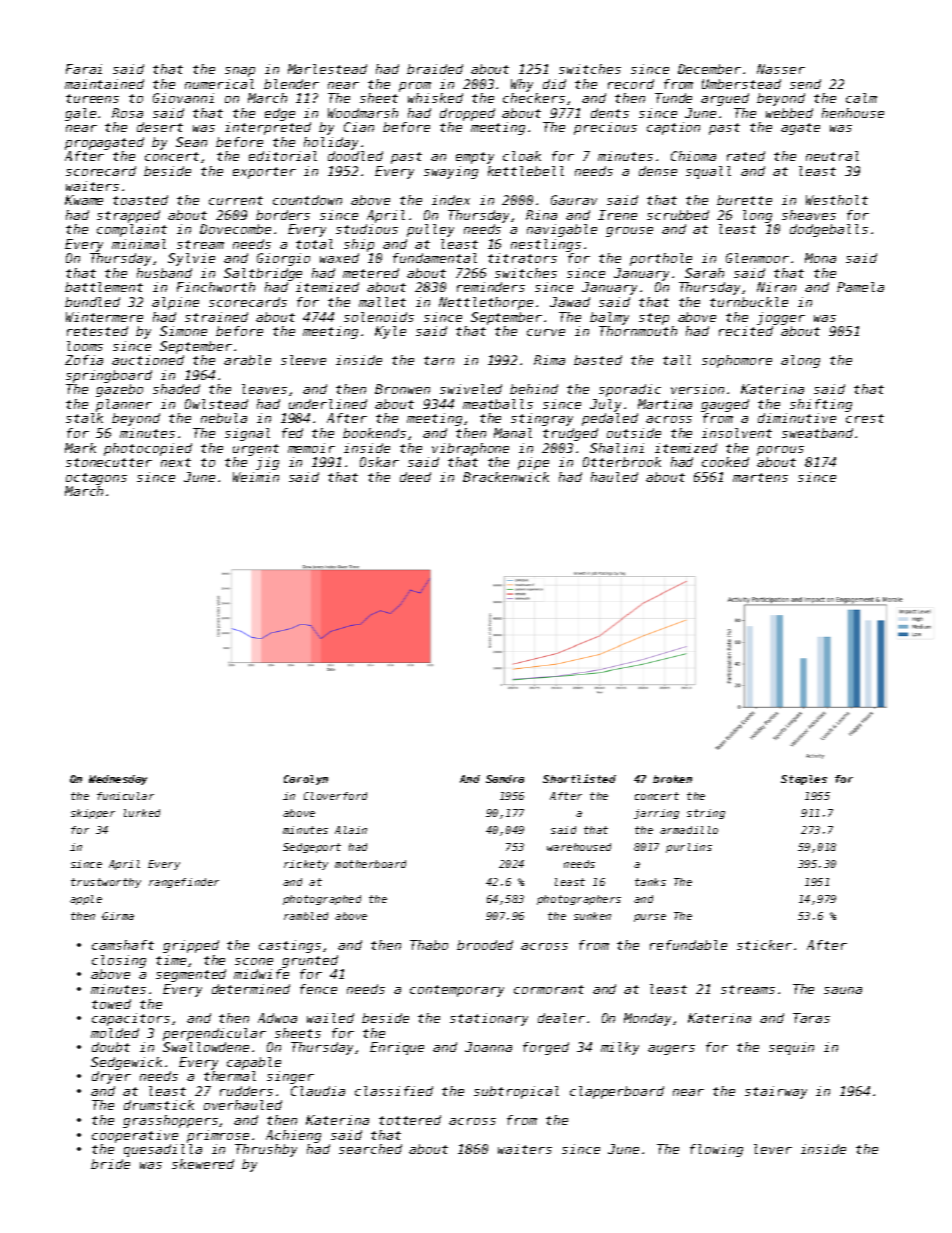 The width and height of the page is (952, 1233). I want to click on braided, so click(435, 69).
